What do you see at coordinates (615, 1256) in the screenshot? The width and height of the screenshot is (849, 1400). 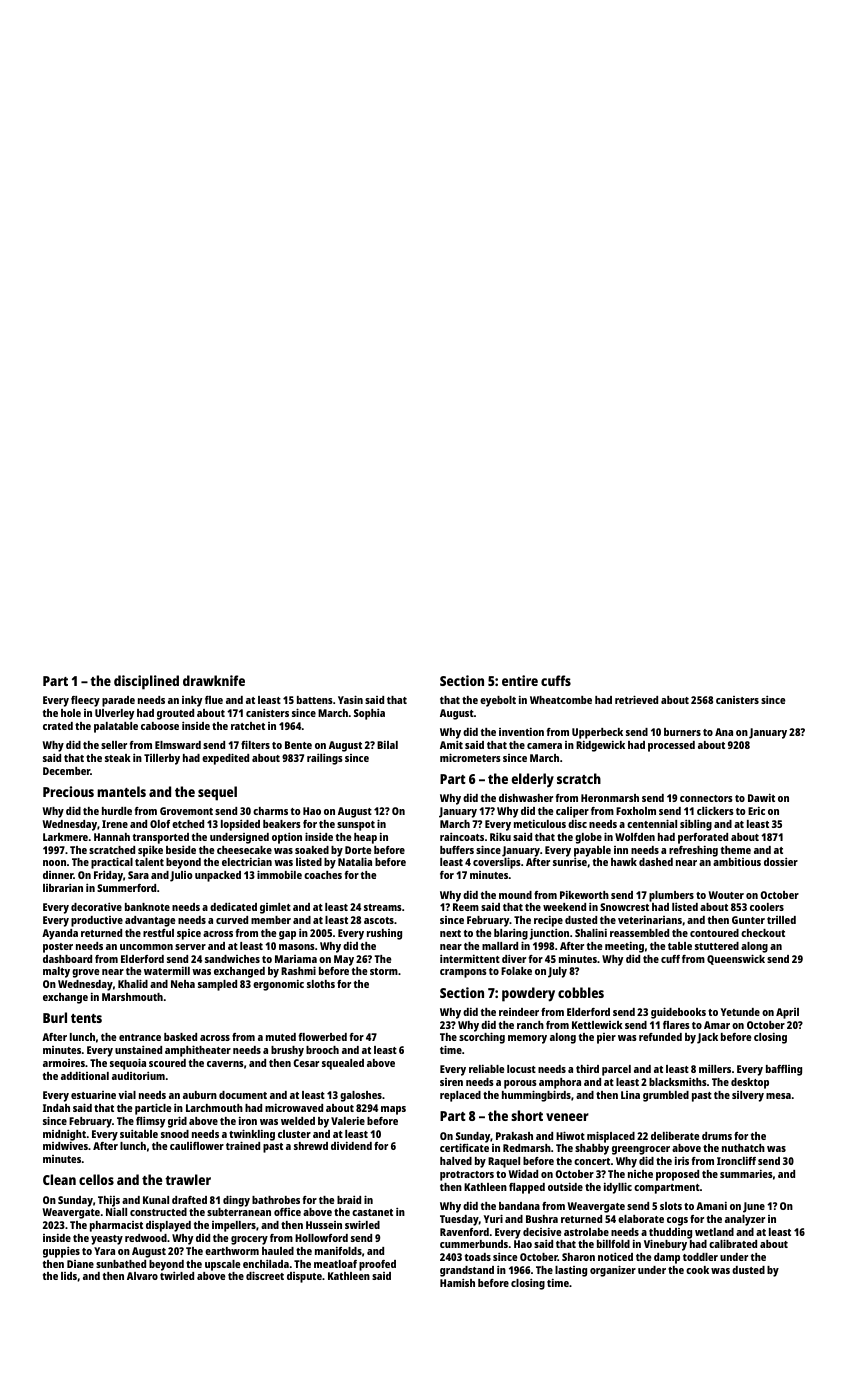 I see `noticed` at bounding box center [615, 1256].
